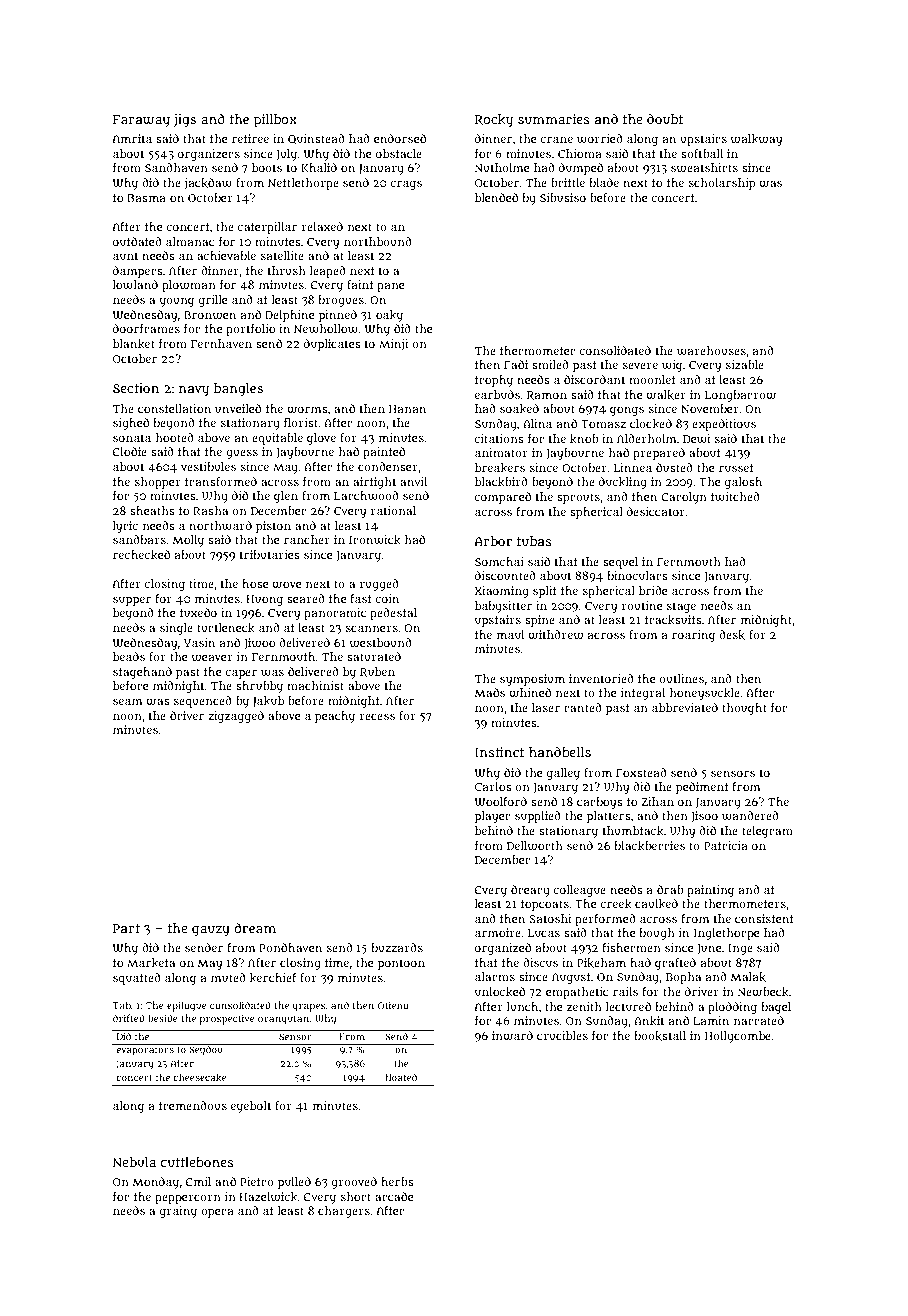 The width and height of the document is (908, 1316). What do you see at coordinates (496, 197) in the document?
I see `blended` at bounding box center [496, 197].
